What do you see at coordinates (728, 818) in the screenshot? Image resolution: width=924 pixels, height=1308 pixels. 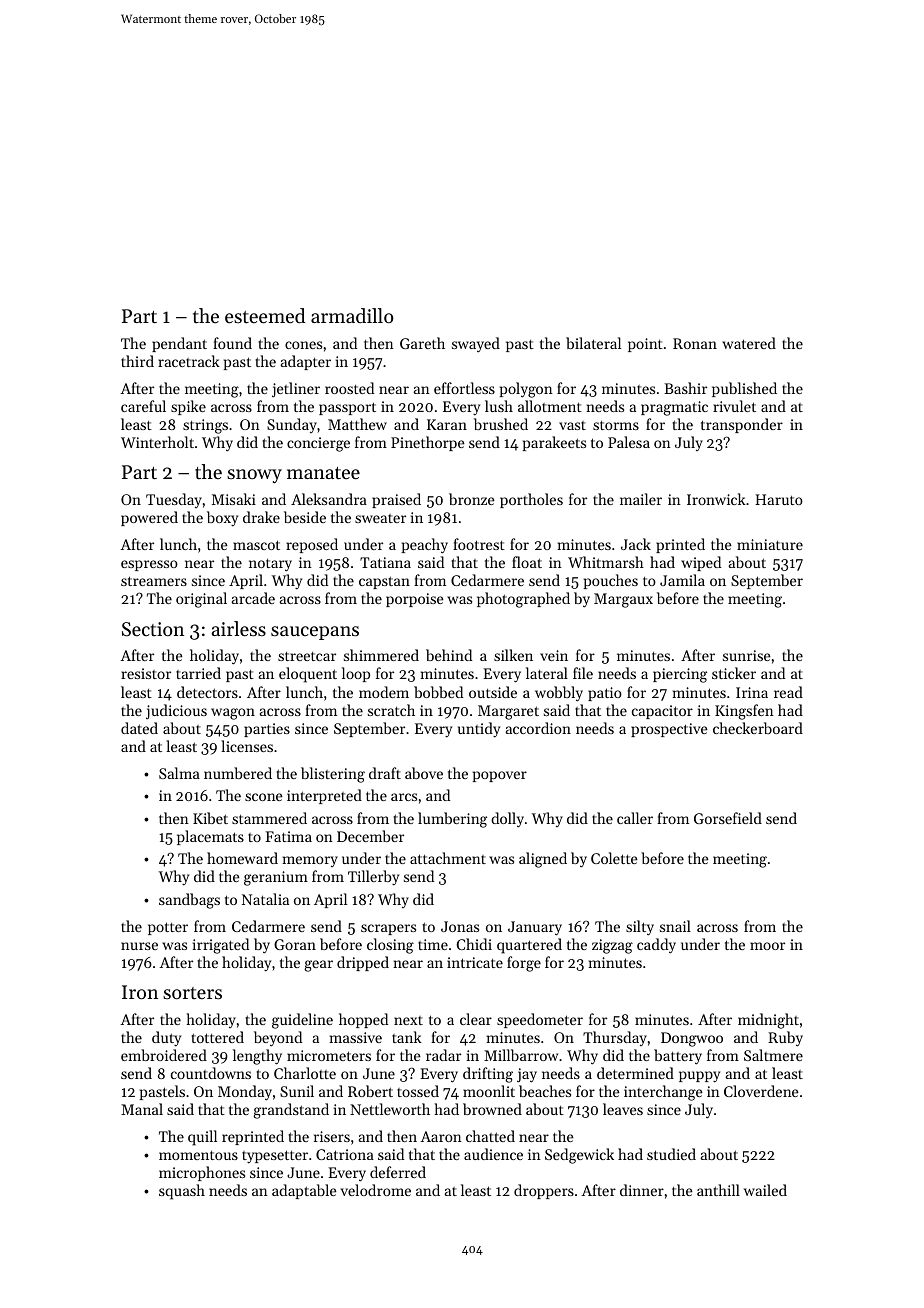 I see `Gorsefield` at bounding box center [728, 818].
